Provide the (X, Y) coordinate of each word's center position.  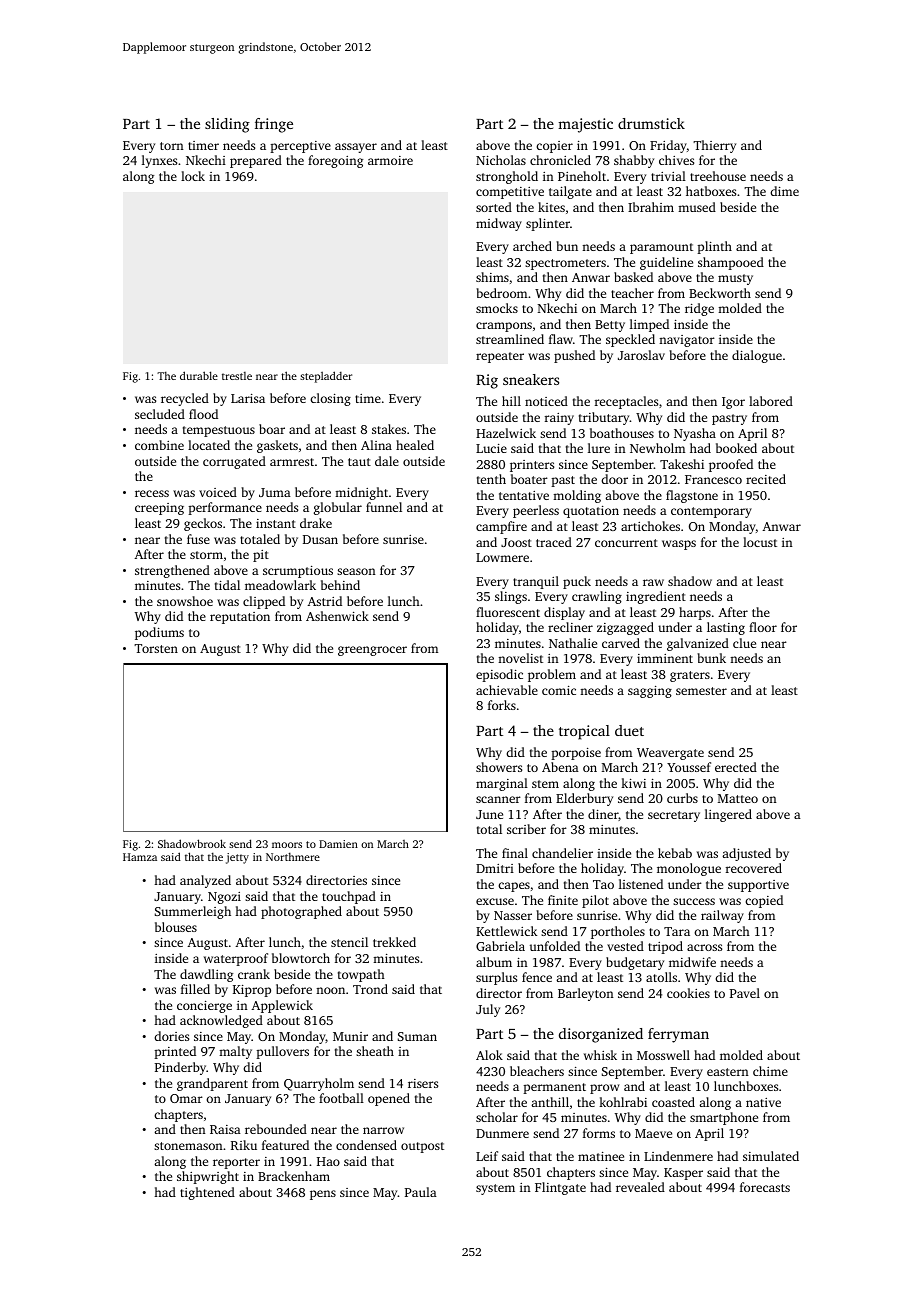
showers (499, 767)
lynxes (159, 161)
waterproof (236, 959)
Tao (603, 884)
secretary (674, 816)
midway (499, 224)
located (209, 445)
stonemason (188, 1146)
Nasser (513, 915)
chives (676, 160)
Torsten (156, 648)
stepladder (326, 377)
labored (771, 401)
